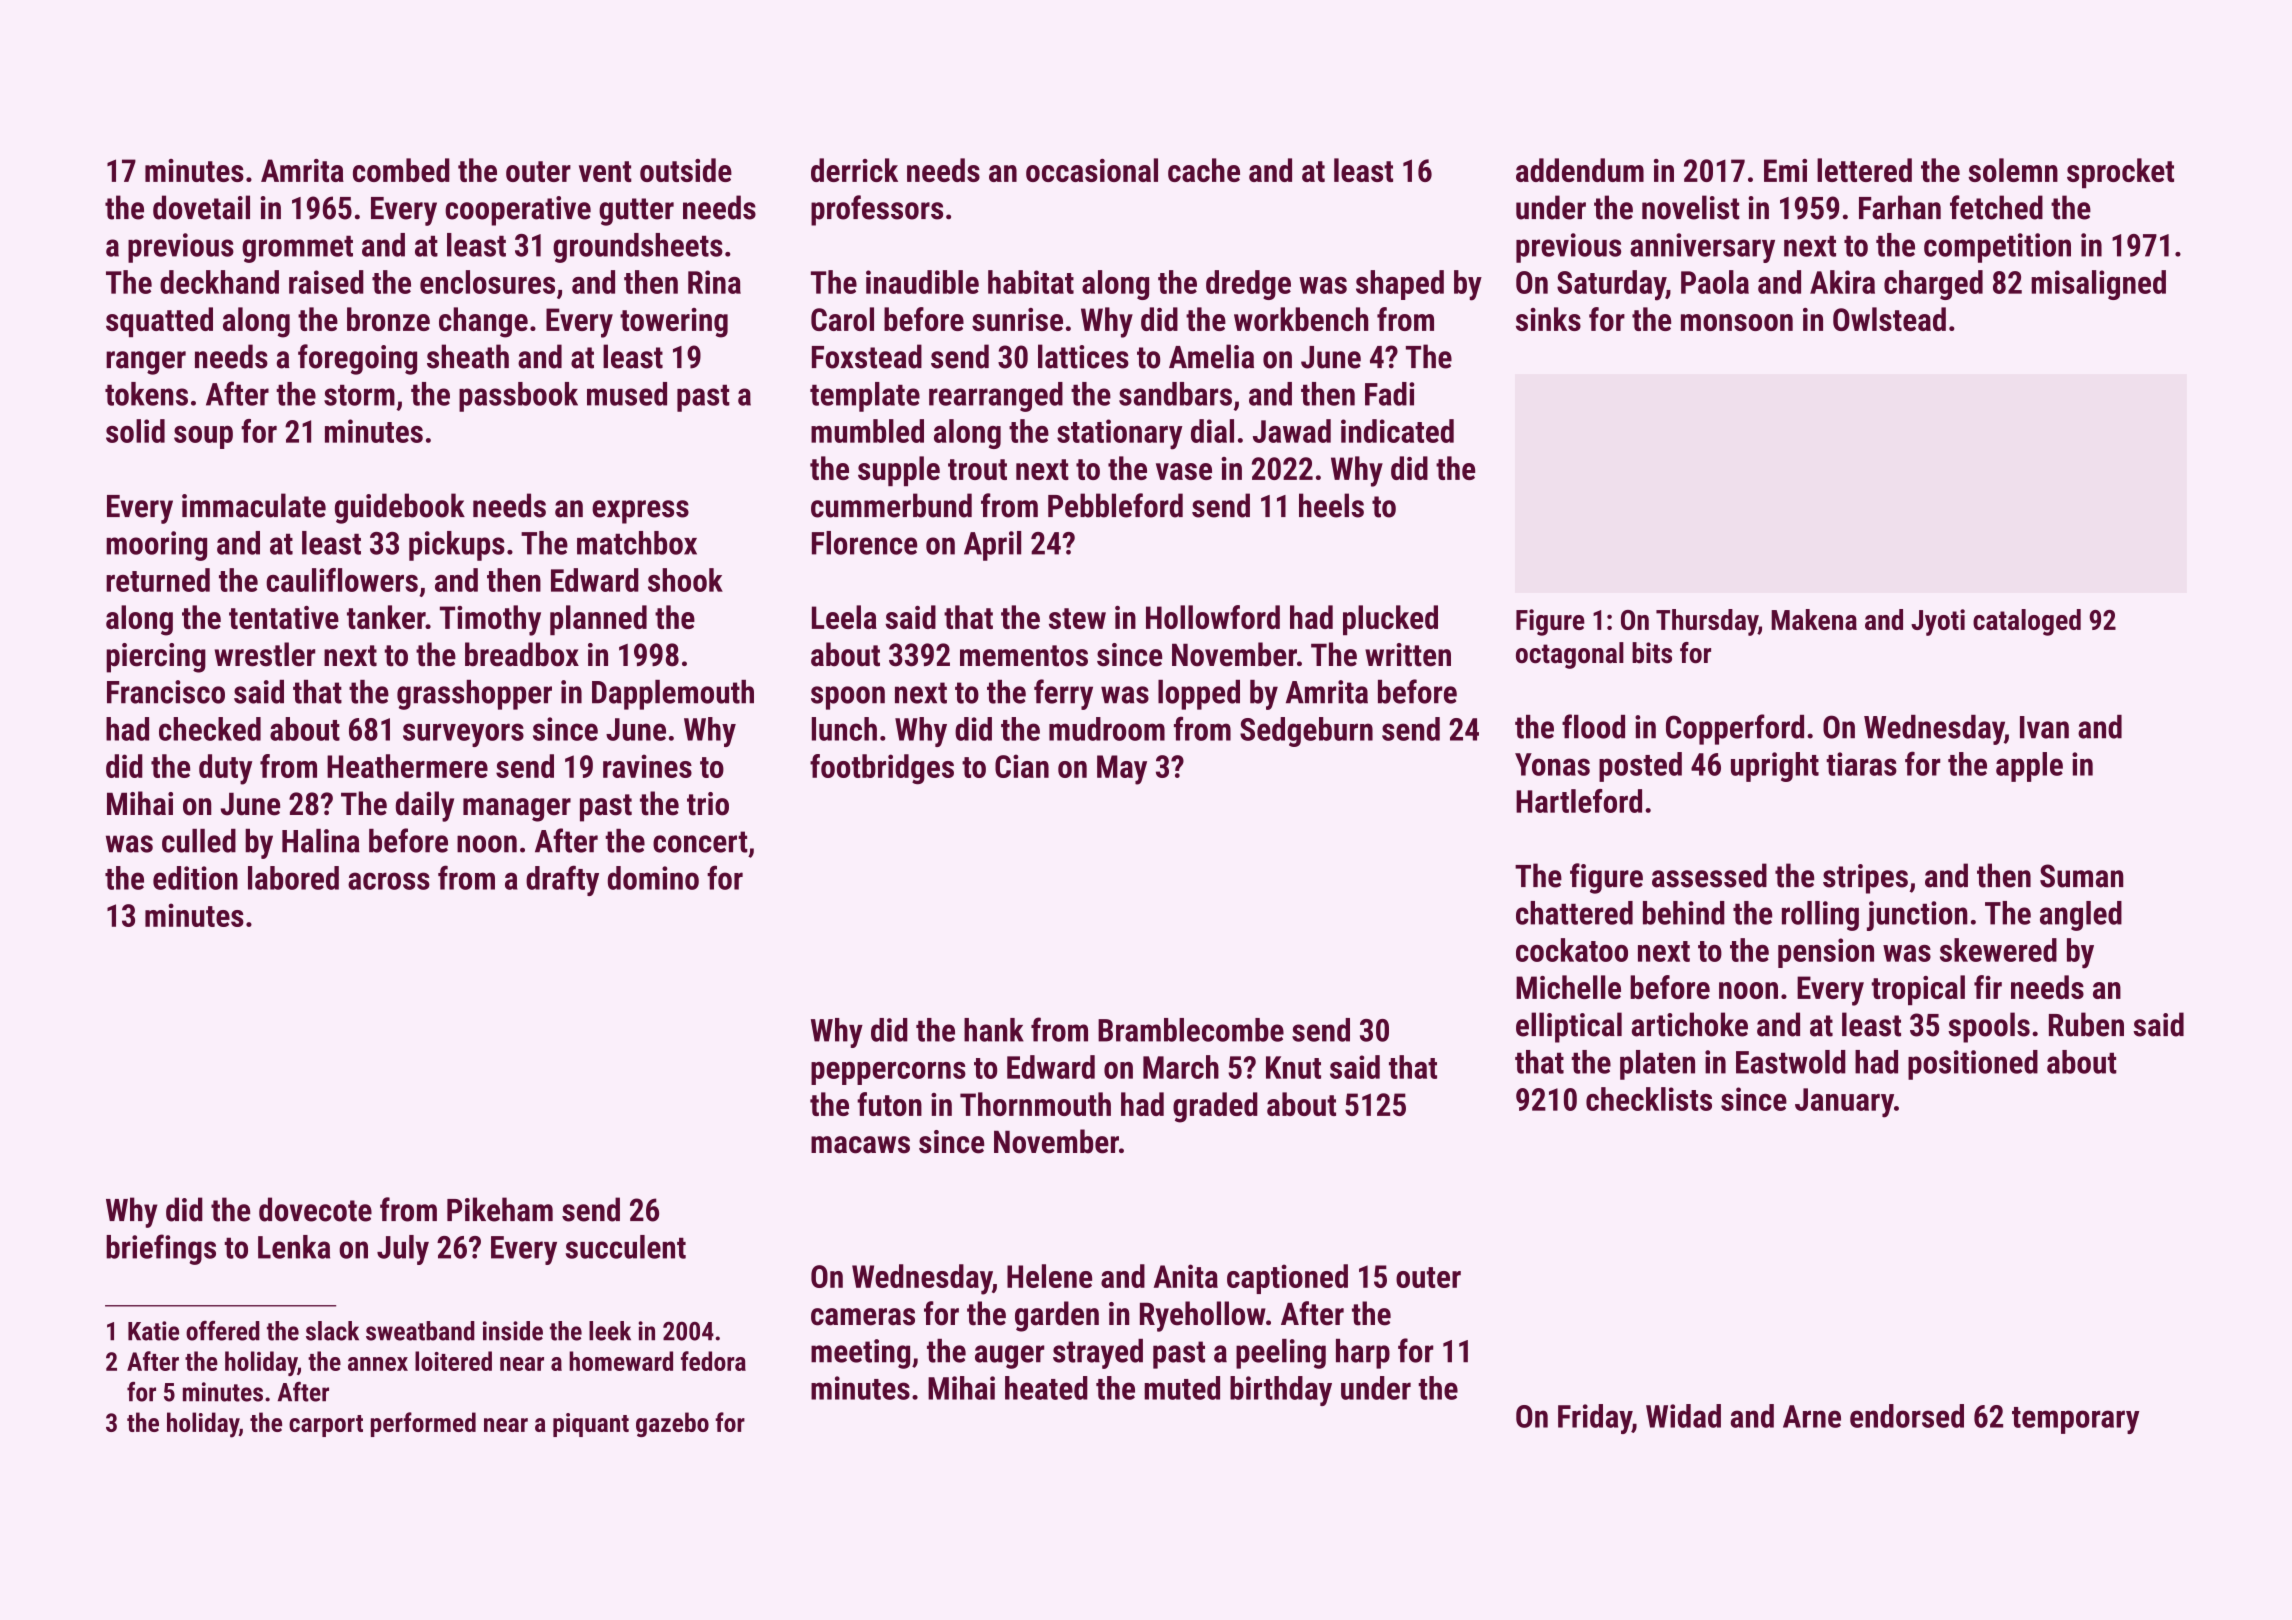 Image resolution: width=2292 pixels, height=1620 pixels. What do you see at coordinates (1595, 1419) in the screenshot?
I see `Friday` at bounding box center [1595, 1419].
